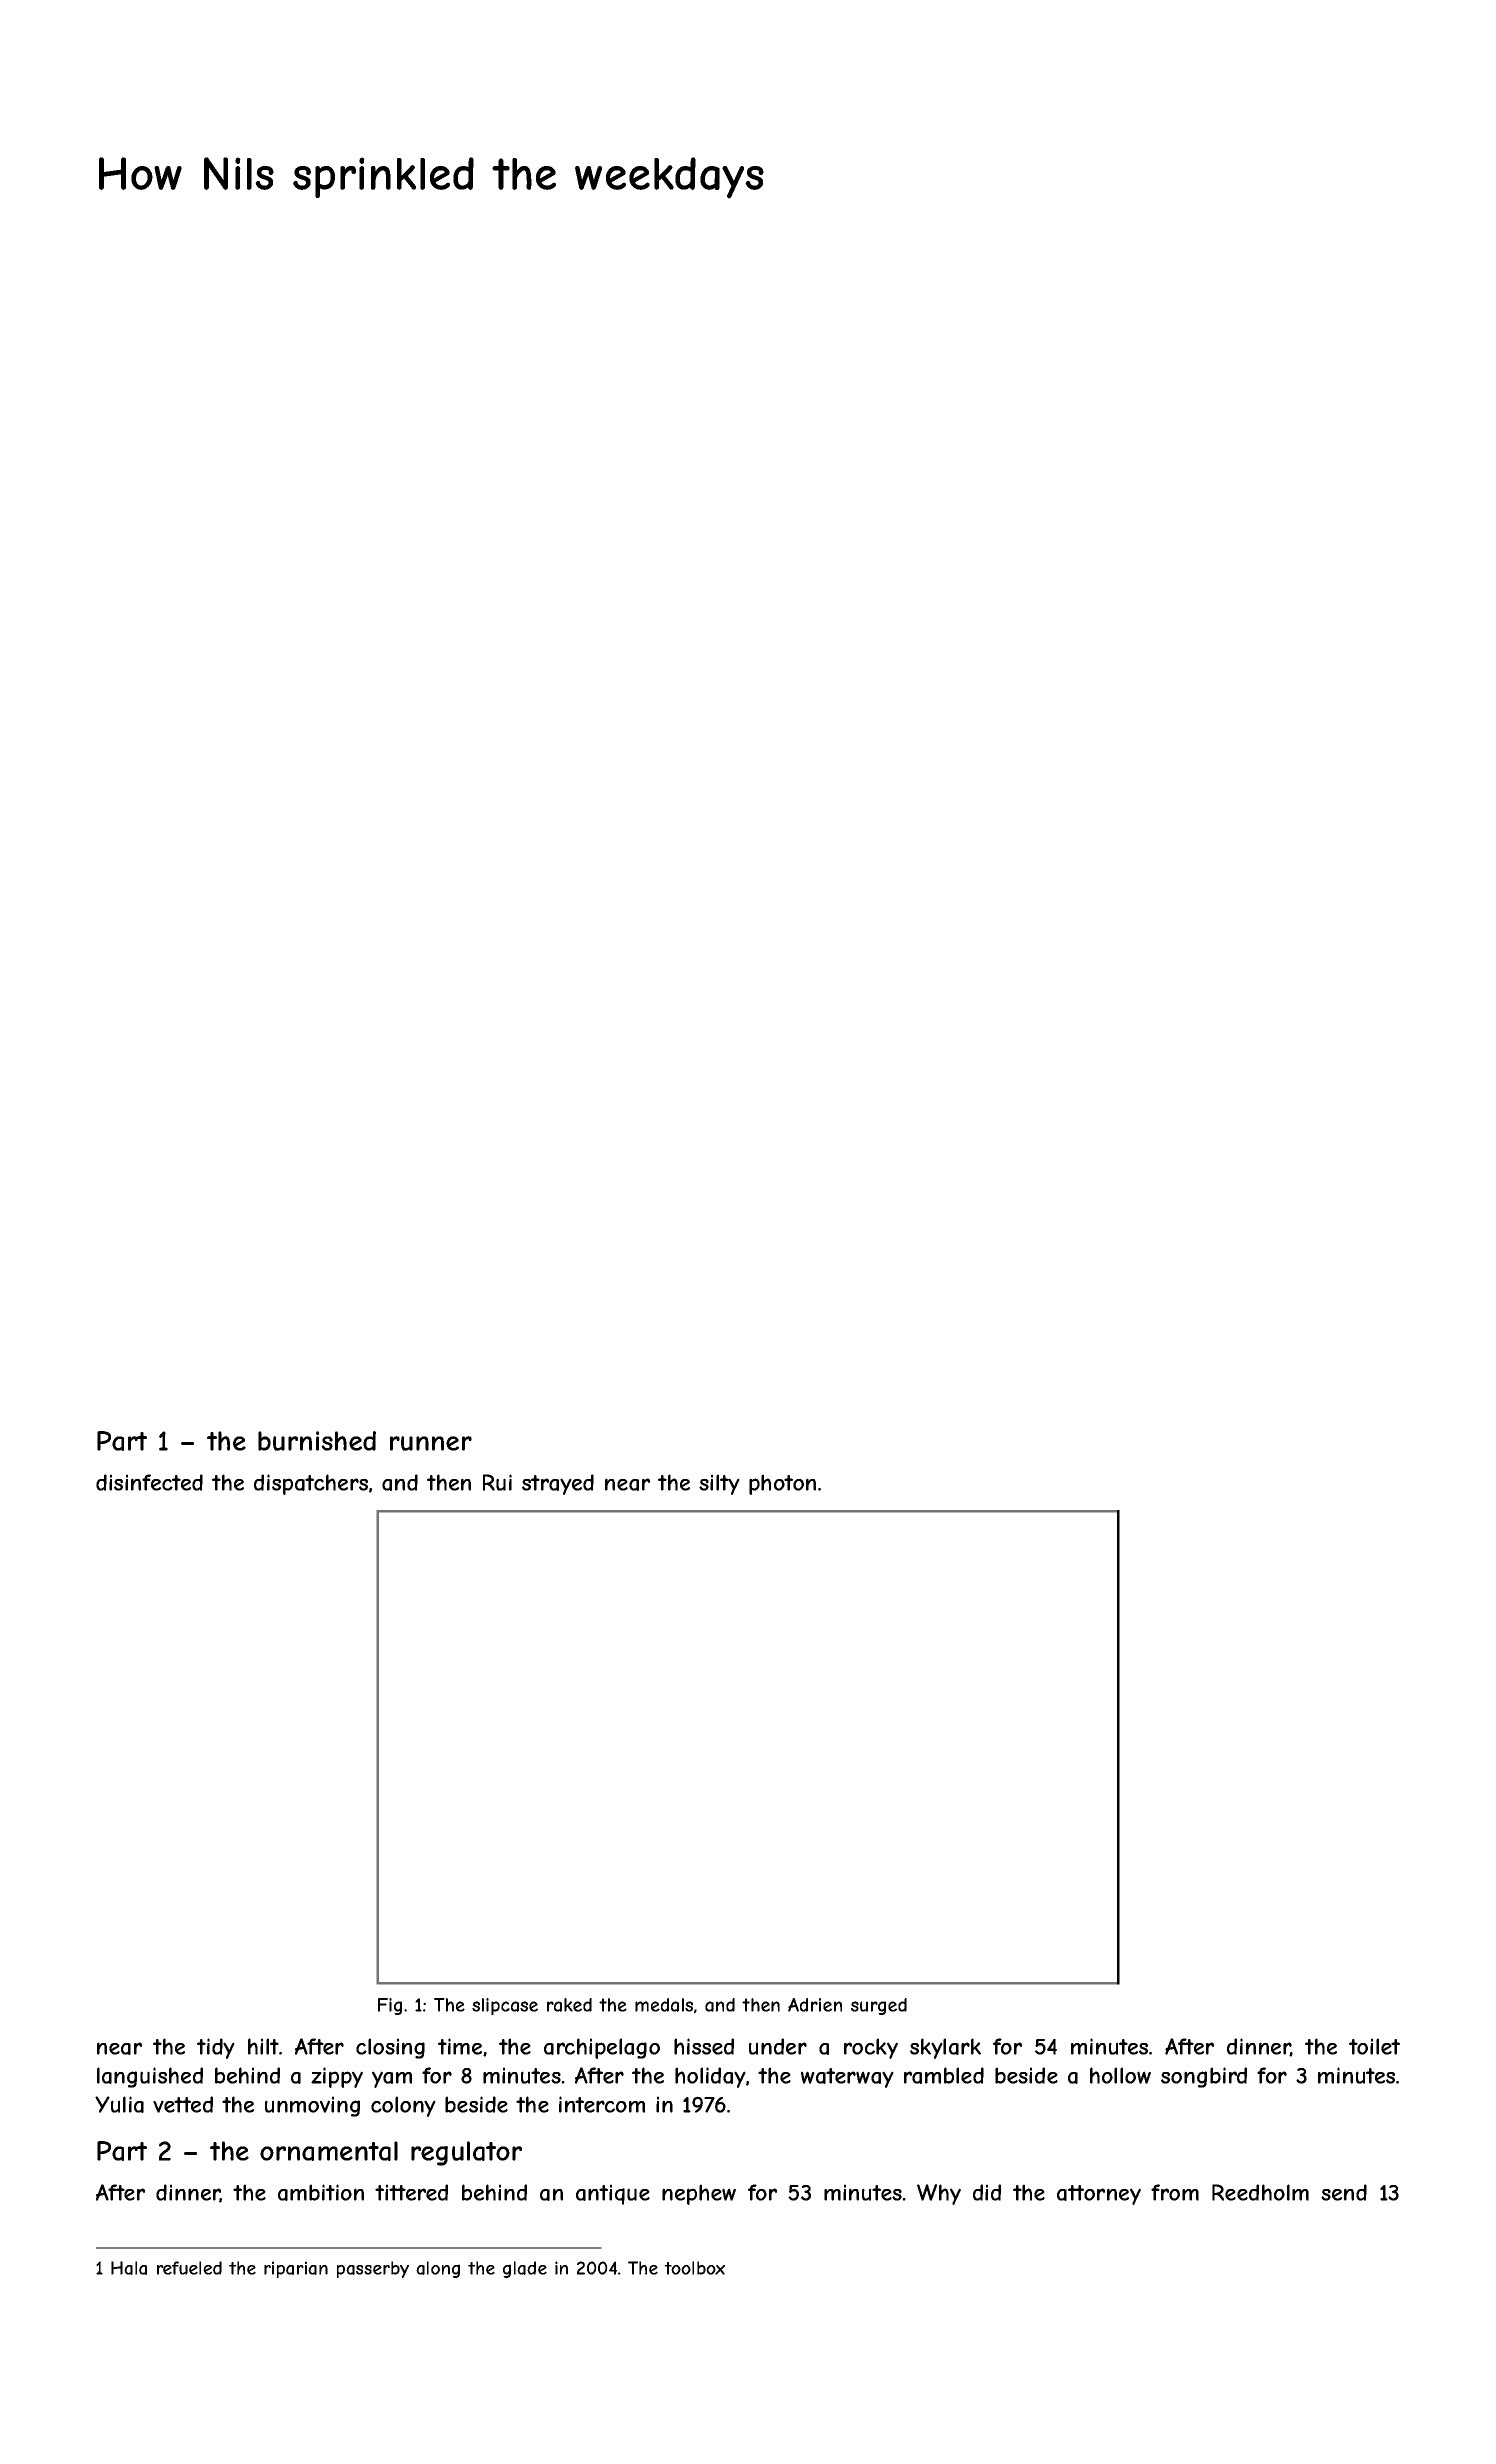 This image has width=1496, height=2464. What do you see at coordinates (150, 2077) in the image?
I see `languished` at bounding box center [150, 2077].
